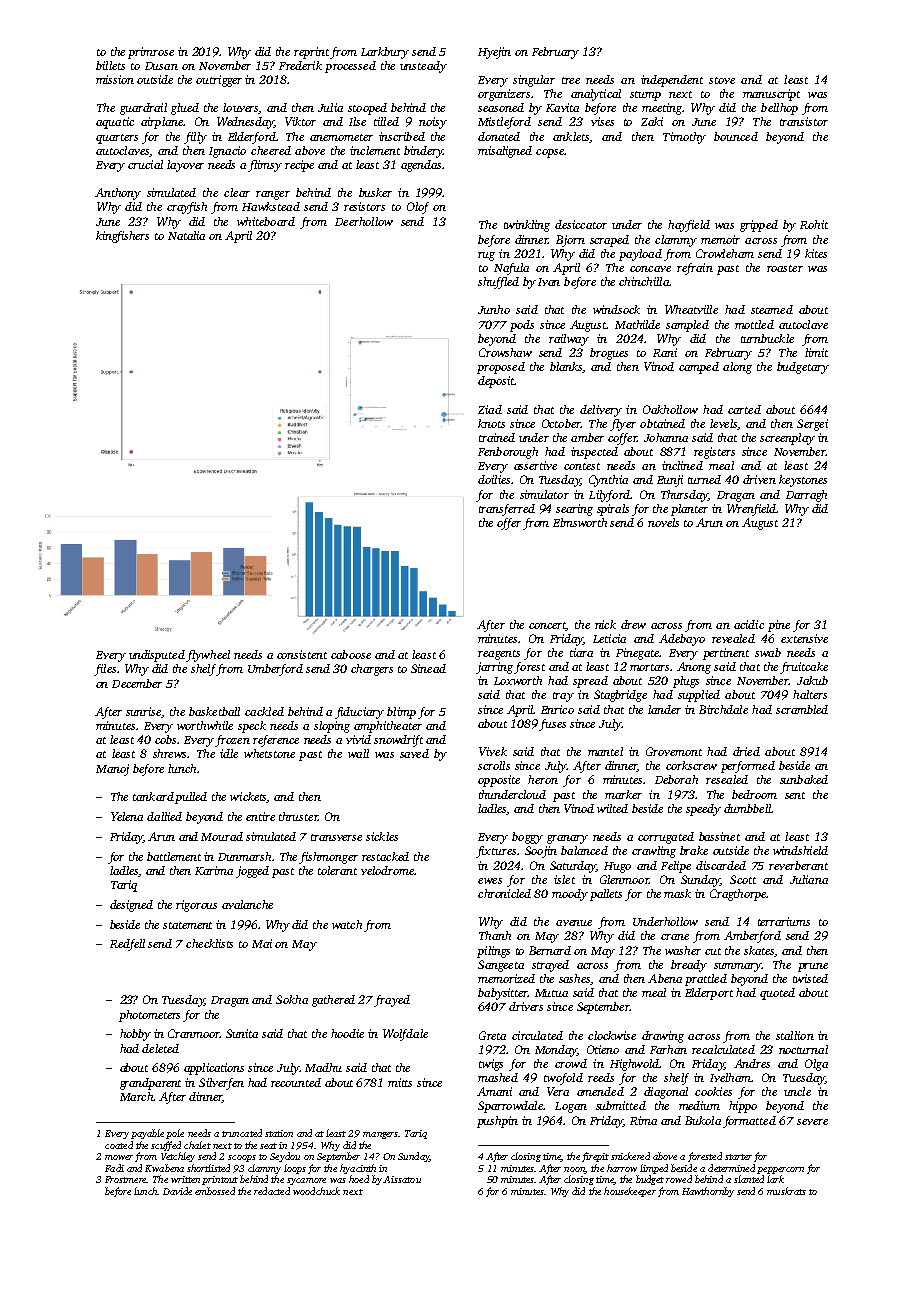 This page has width=924, height=1308. What do you see at coordinates (110, 65) in the page?
I see `billets` at bounding box center [110, 65].
